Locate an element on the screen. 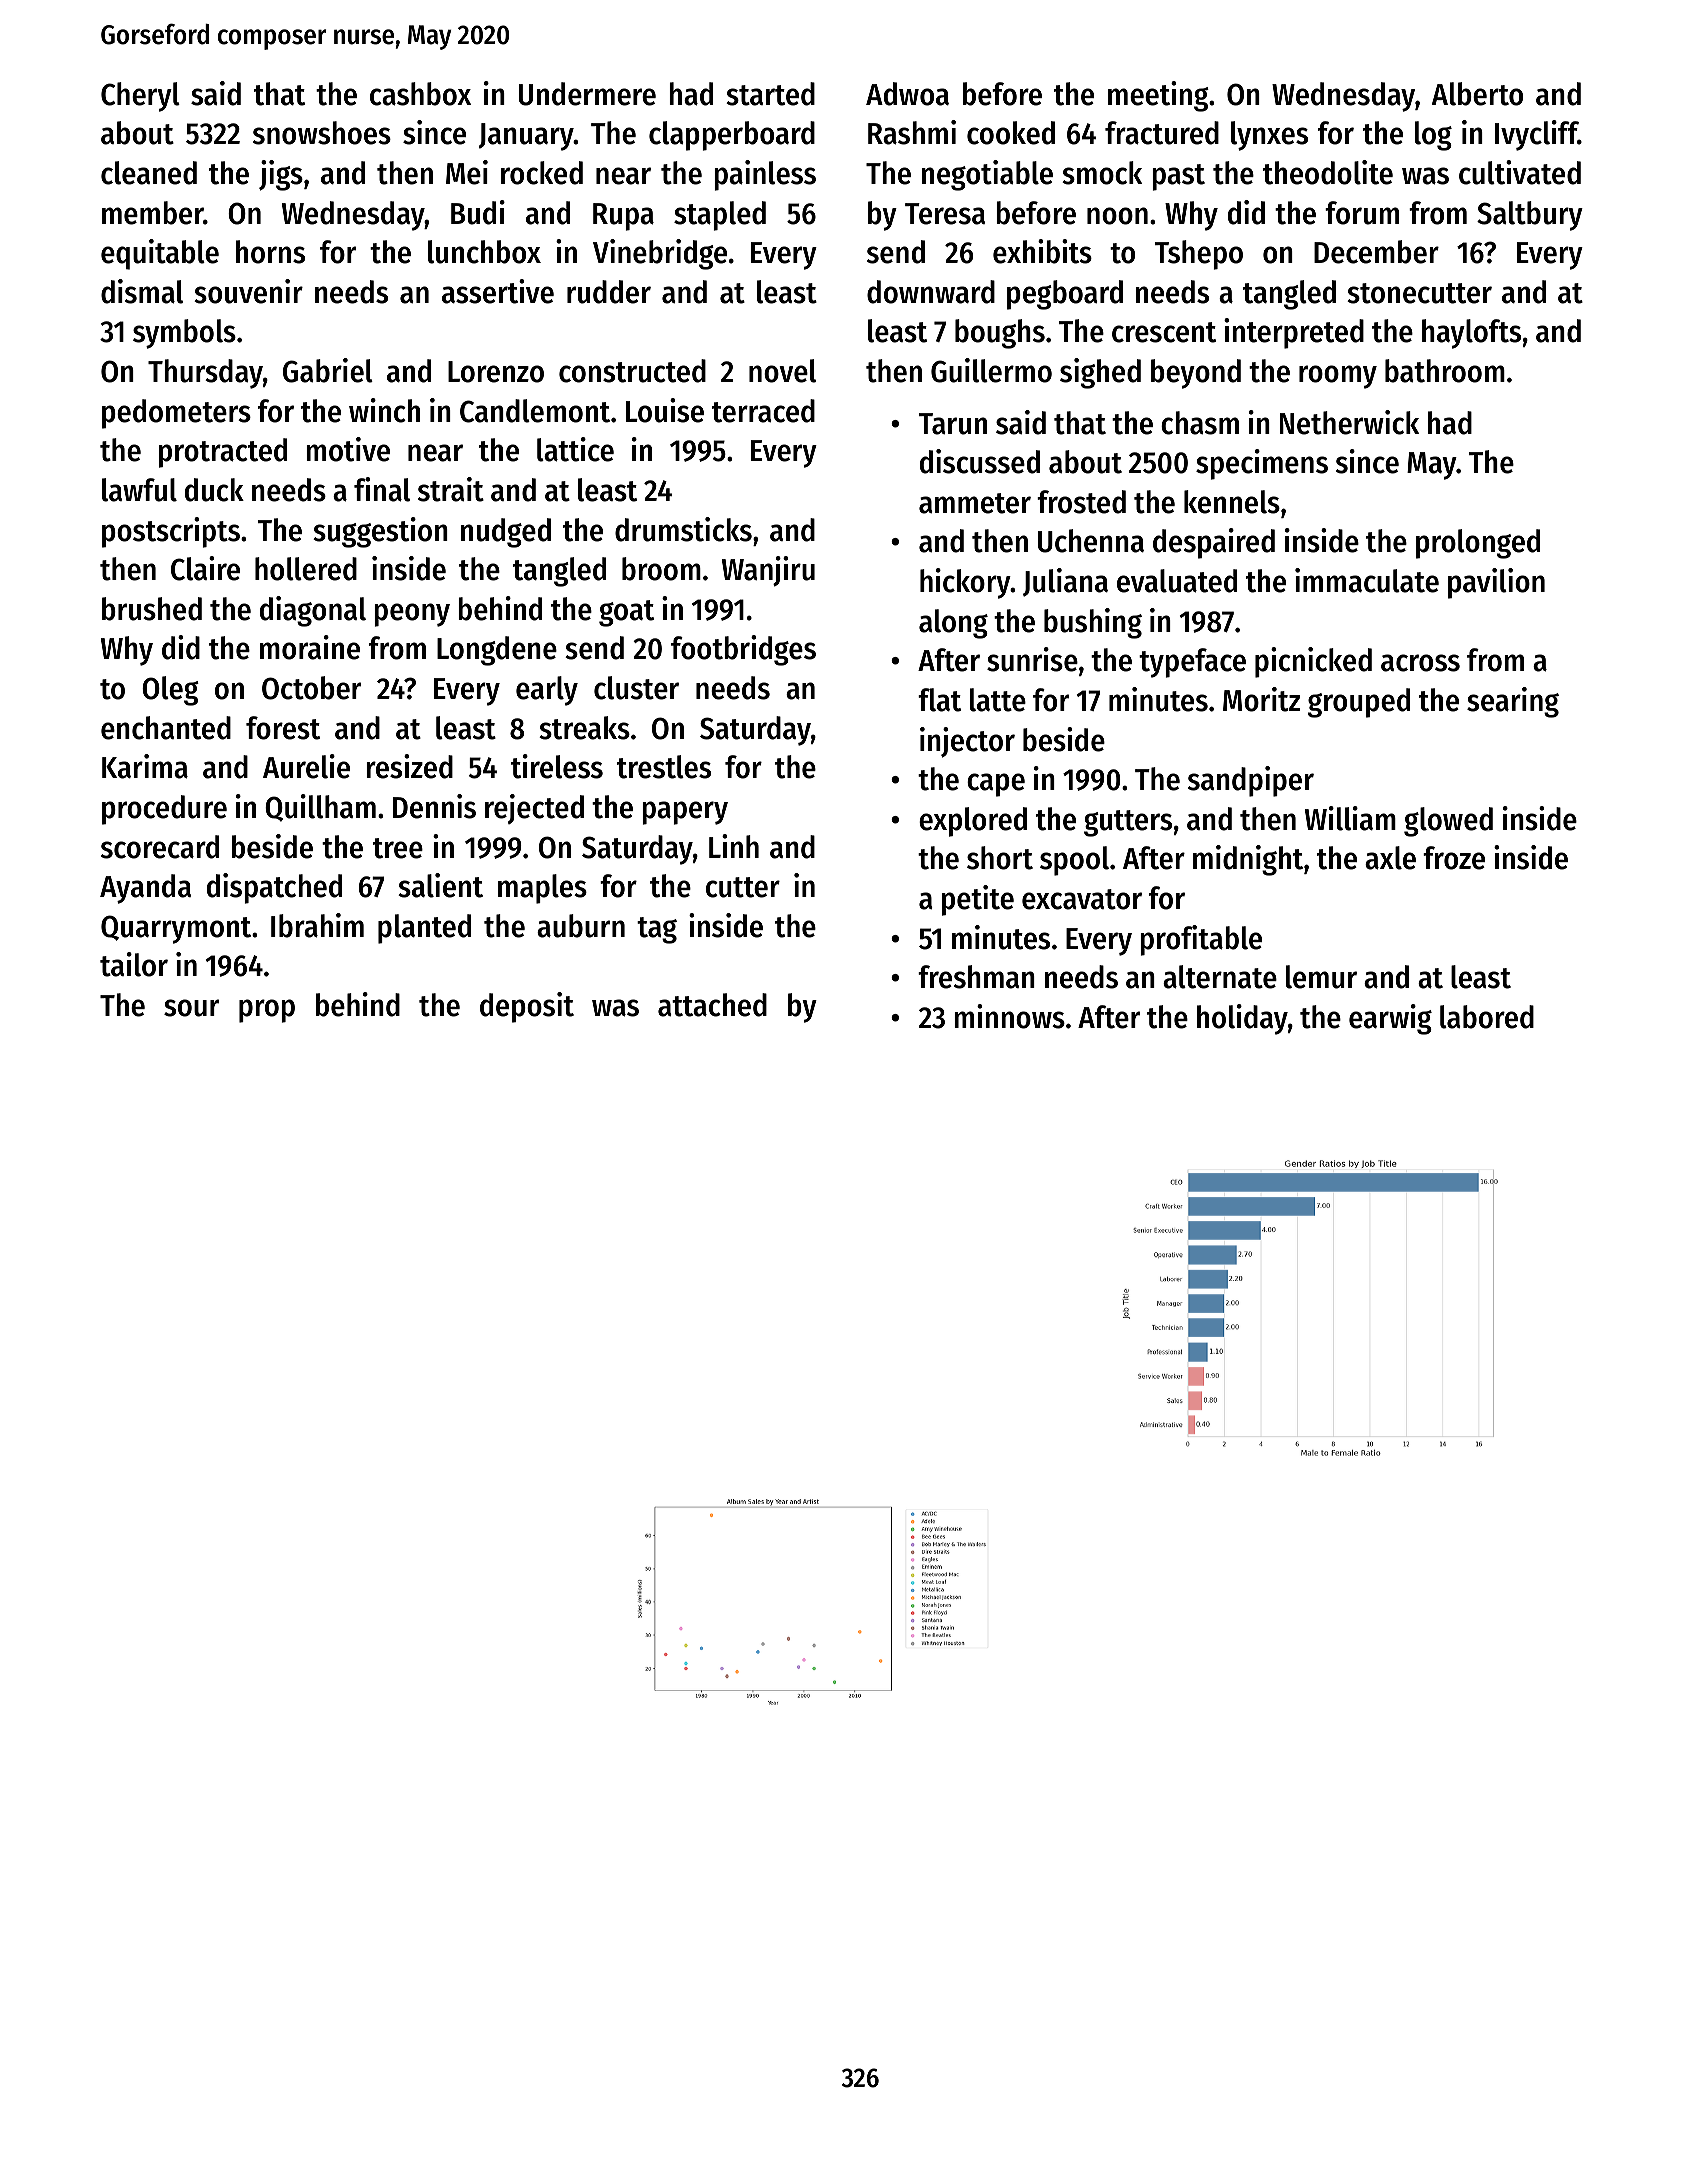  freshman is located at coordinates (976, 977).
